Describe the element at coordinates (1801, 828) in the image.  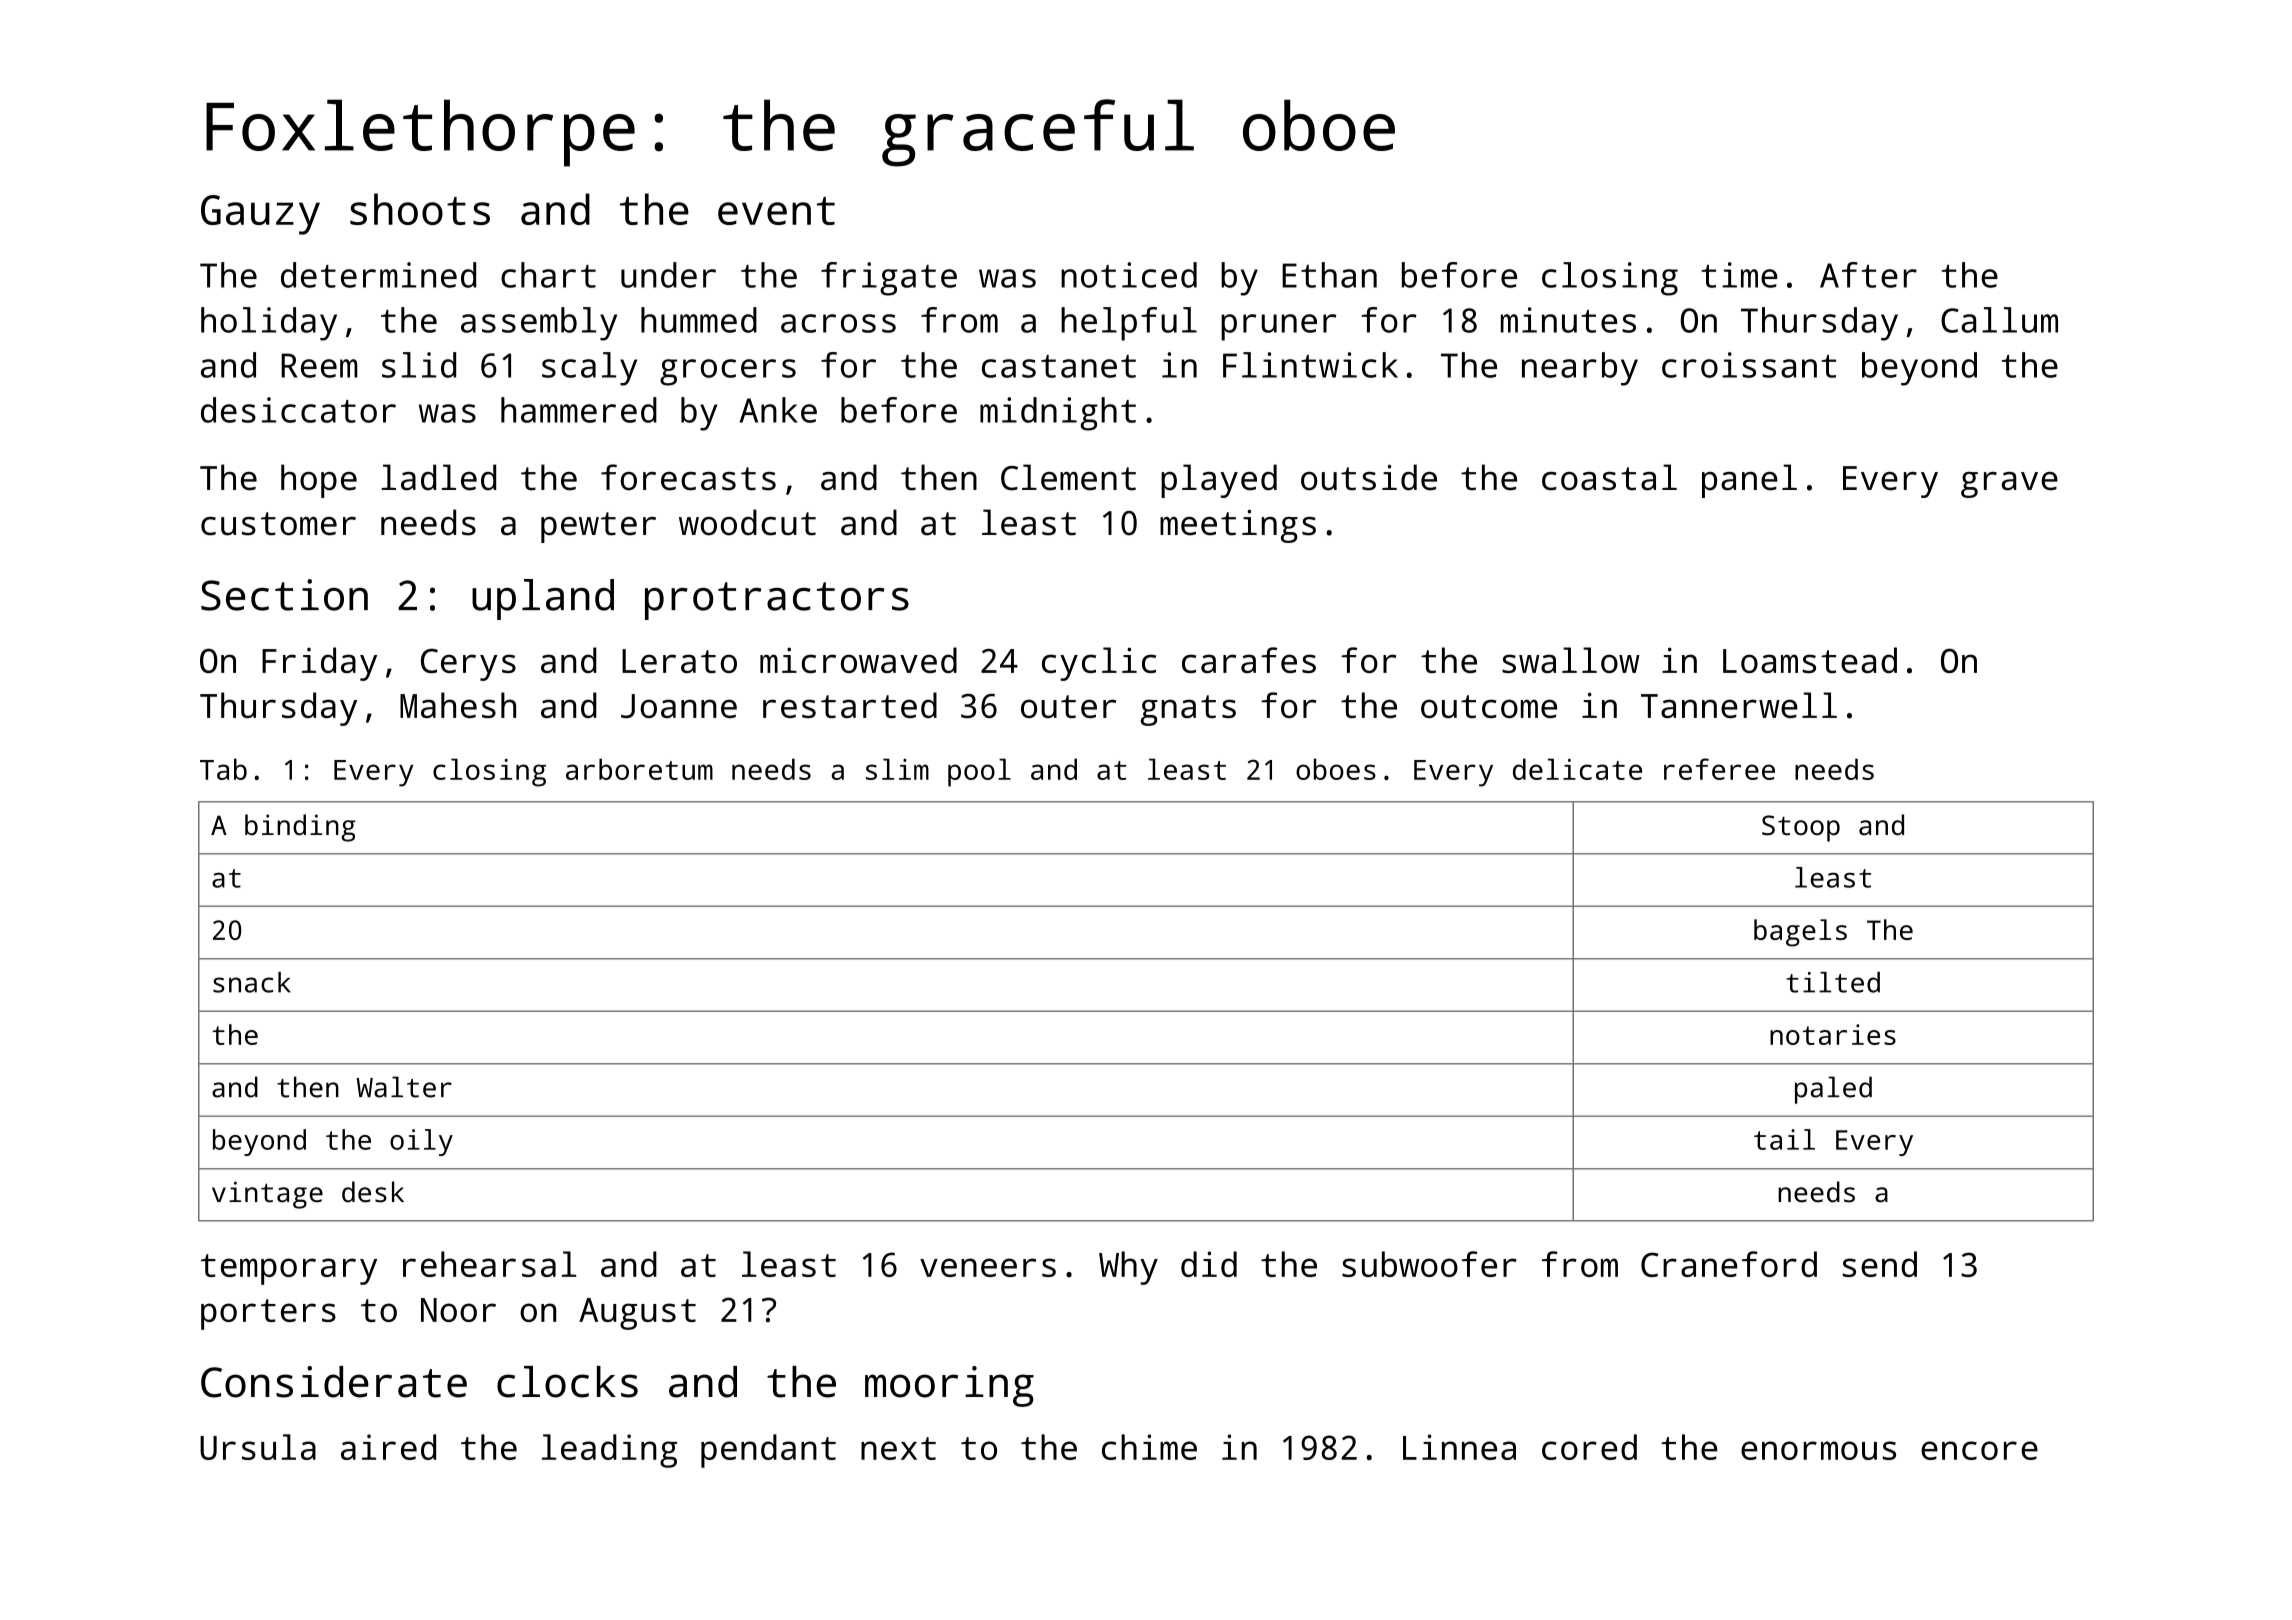
I see `Stoop` at that location.
